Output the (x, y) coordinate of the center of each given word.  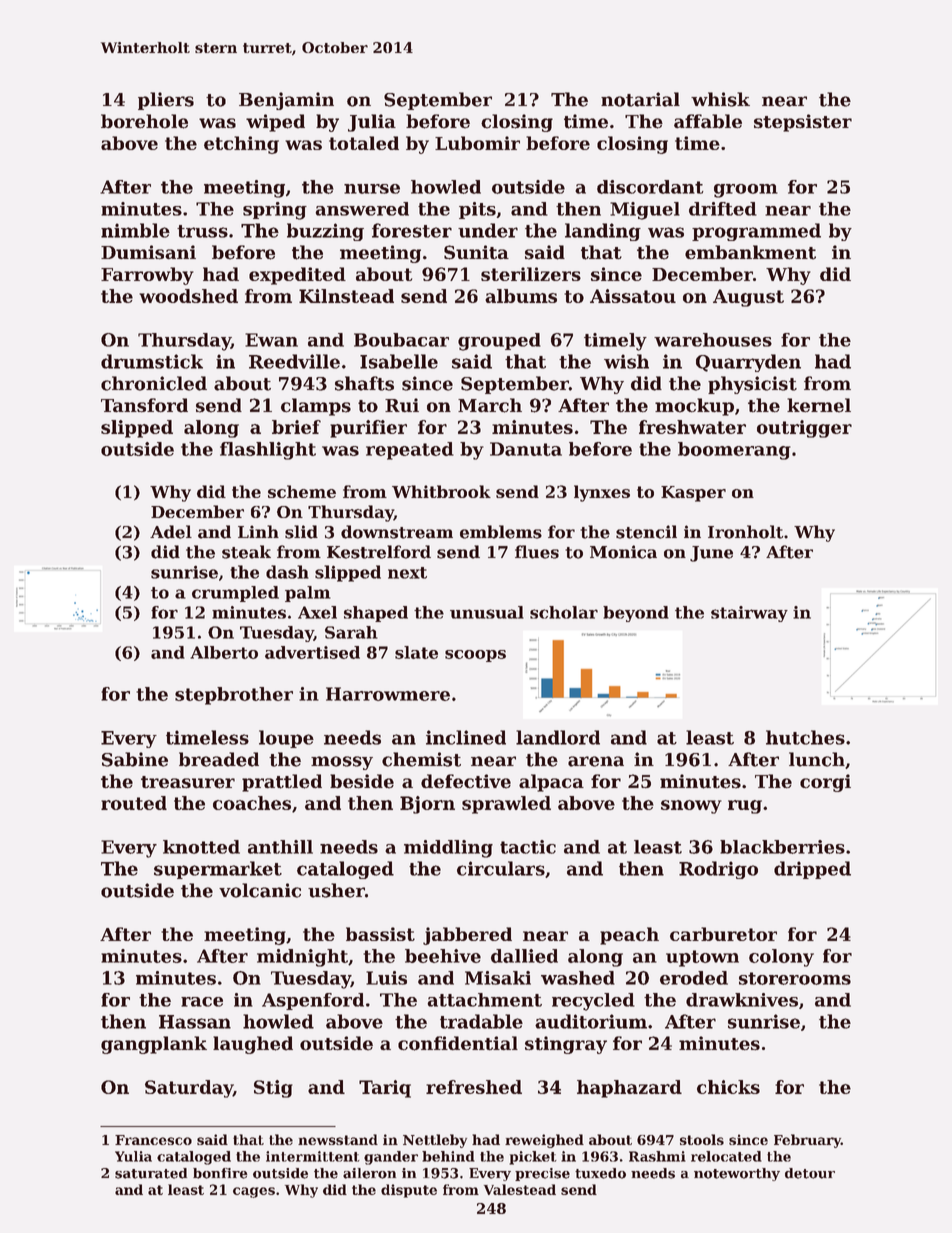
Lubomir (477, 143)
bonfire (220, 1173)
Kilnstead (346, 296)
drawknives (742, 1000)
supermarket (218, 870)
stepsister (803, 123)
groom (746, 191)
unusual (487, 612)
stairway (749, 614)
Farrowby (147, 276)
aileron (369, 1173)
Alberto (224, 652)
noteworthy (737, 1174)
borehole (144, 121)
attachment (484, 1000)
